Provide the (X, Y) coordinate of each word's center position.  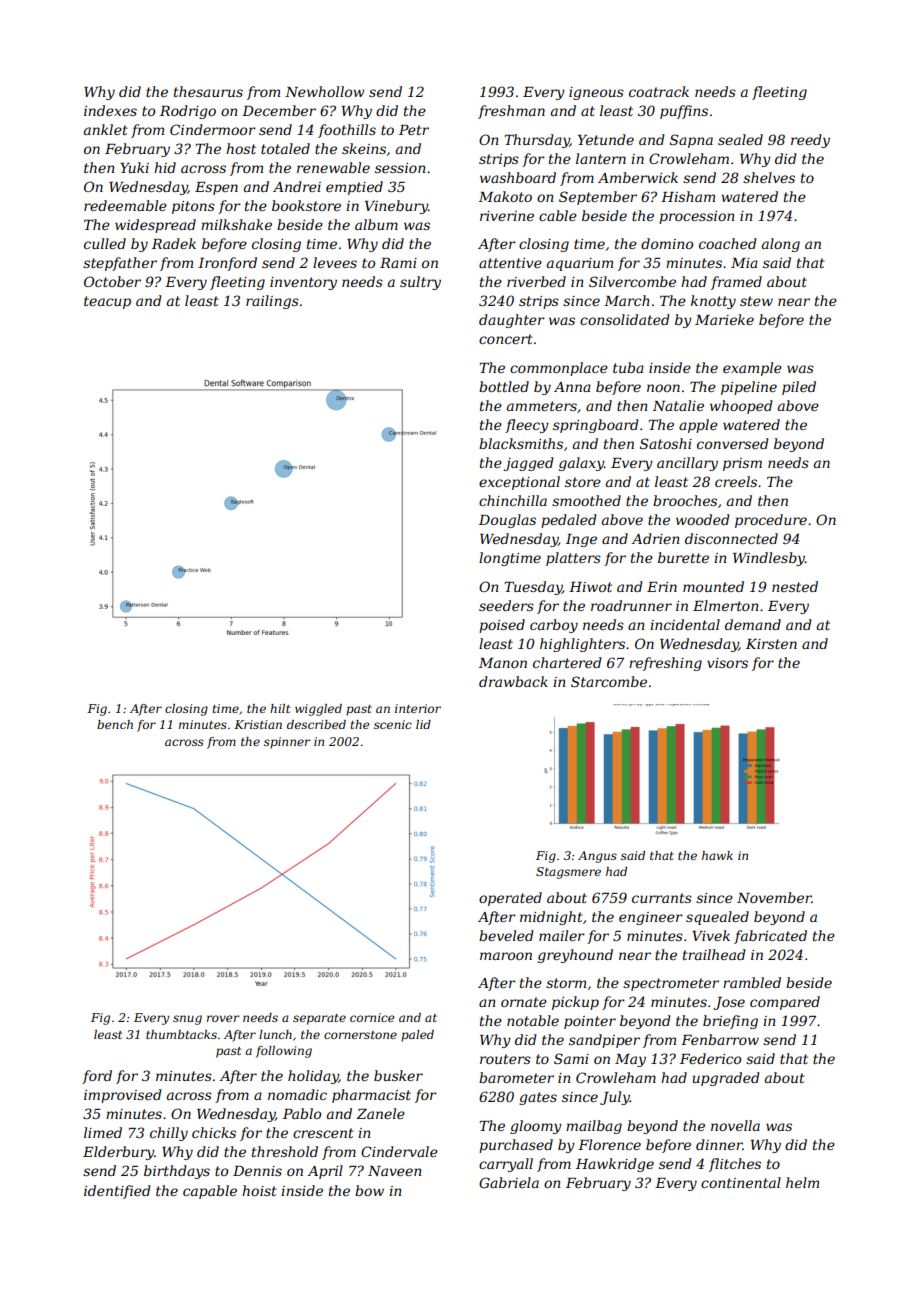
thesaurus (208, 91)
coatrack (659, 91)
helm (802, 1182)
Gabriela (509, 1182)
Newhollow (325, 91)
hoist (259, 1190)
